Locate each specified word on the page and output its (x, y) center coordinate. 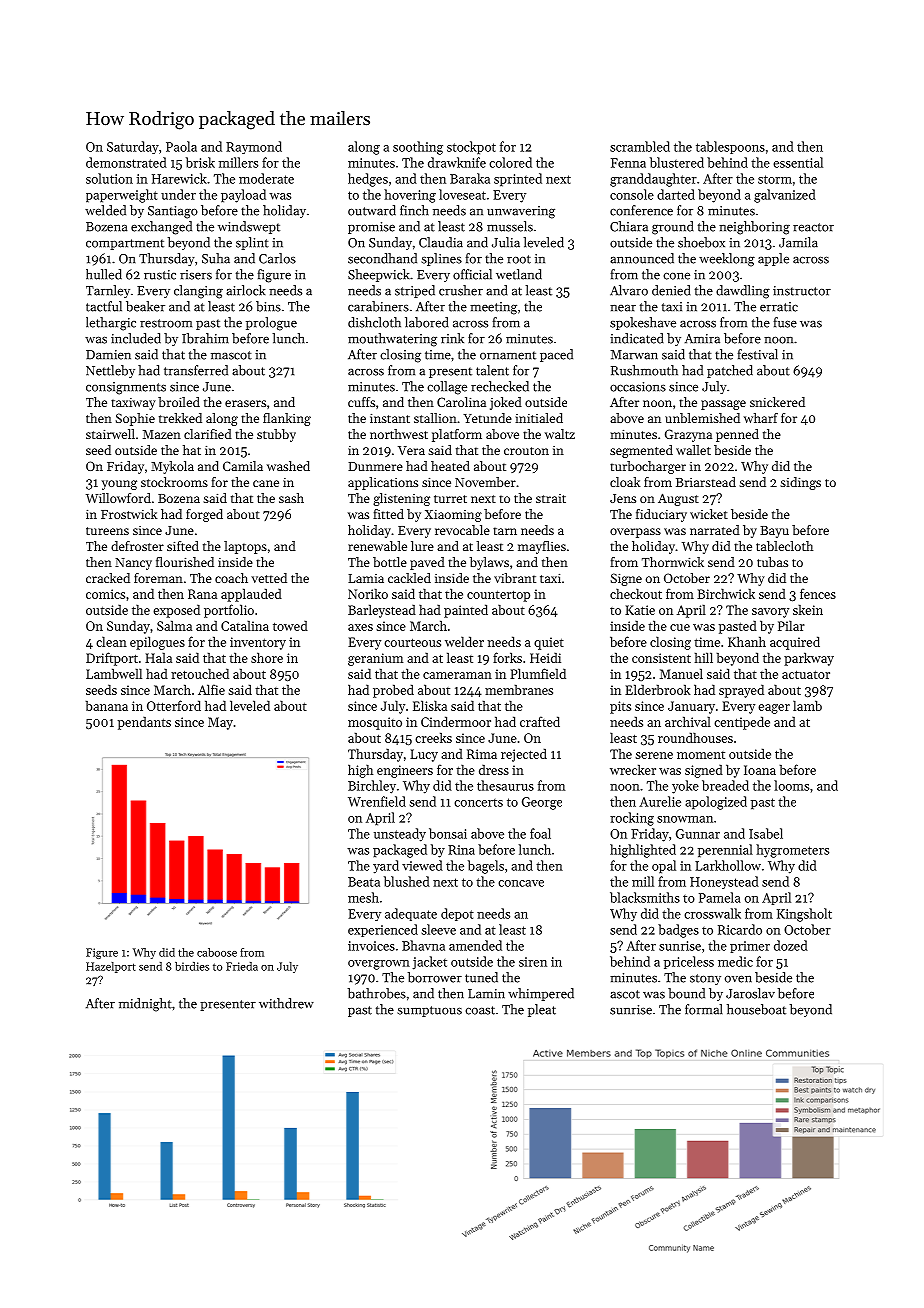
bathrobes (377, 993)
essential (798, 162)
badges (678, 931)
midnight (145, 1005)
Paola (181, 146)
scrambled (640, 146)
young (119, 485)
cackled (409, 578)
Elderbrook (657, 689)
